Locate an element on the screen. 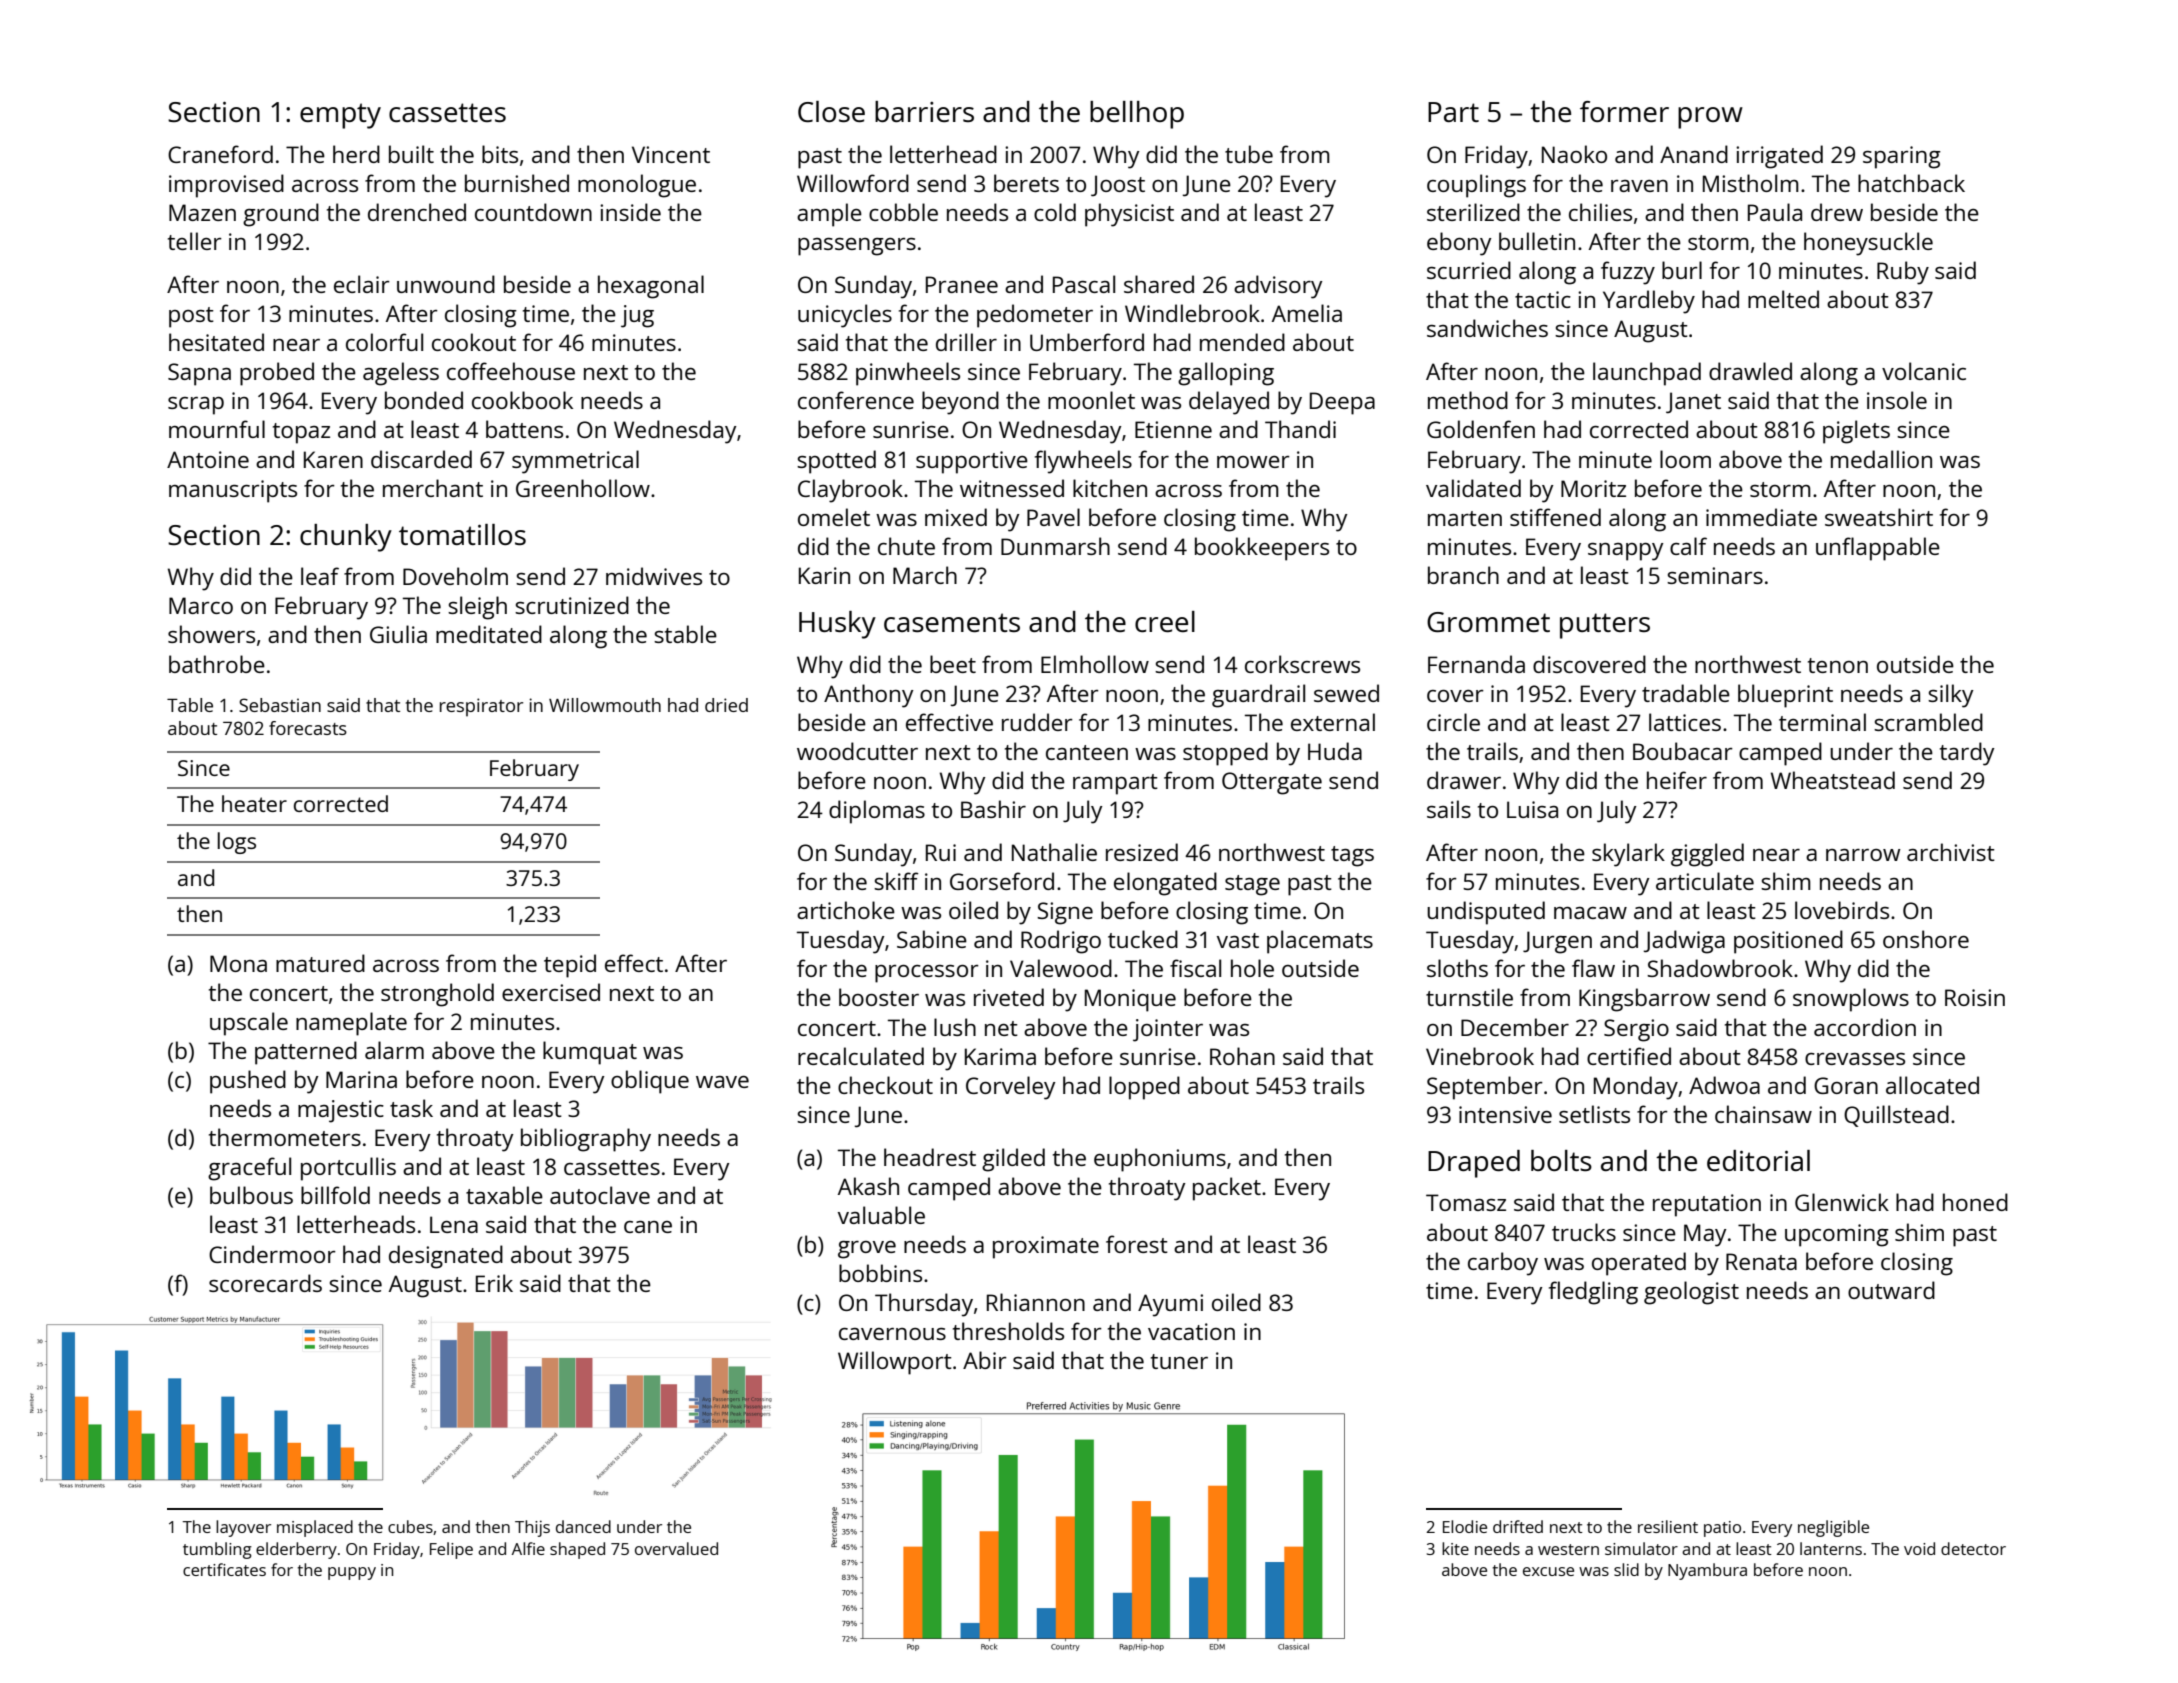  lattices is located at coordinates (1685, 722).
